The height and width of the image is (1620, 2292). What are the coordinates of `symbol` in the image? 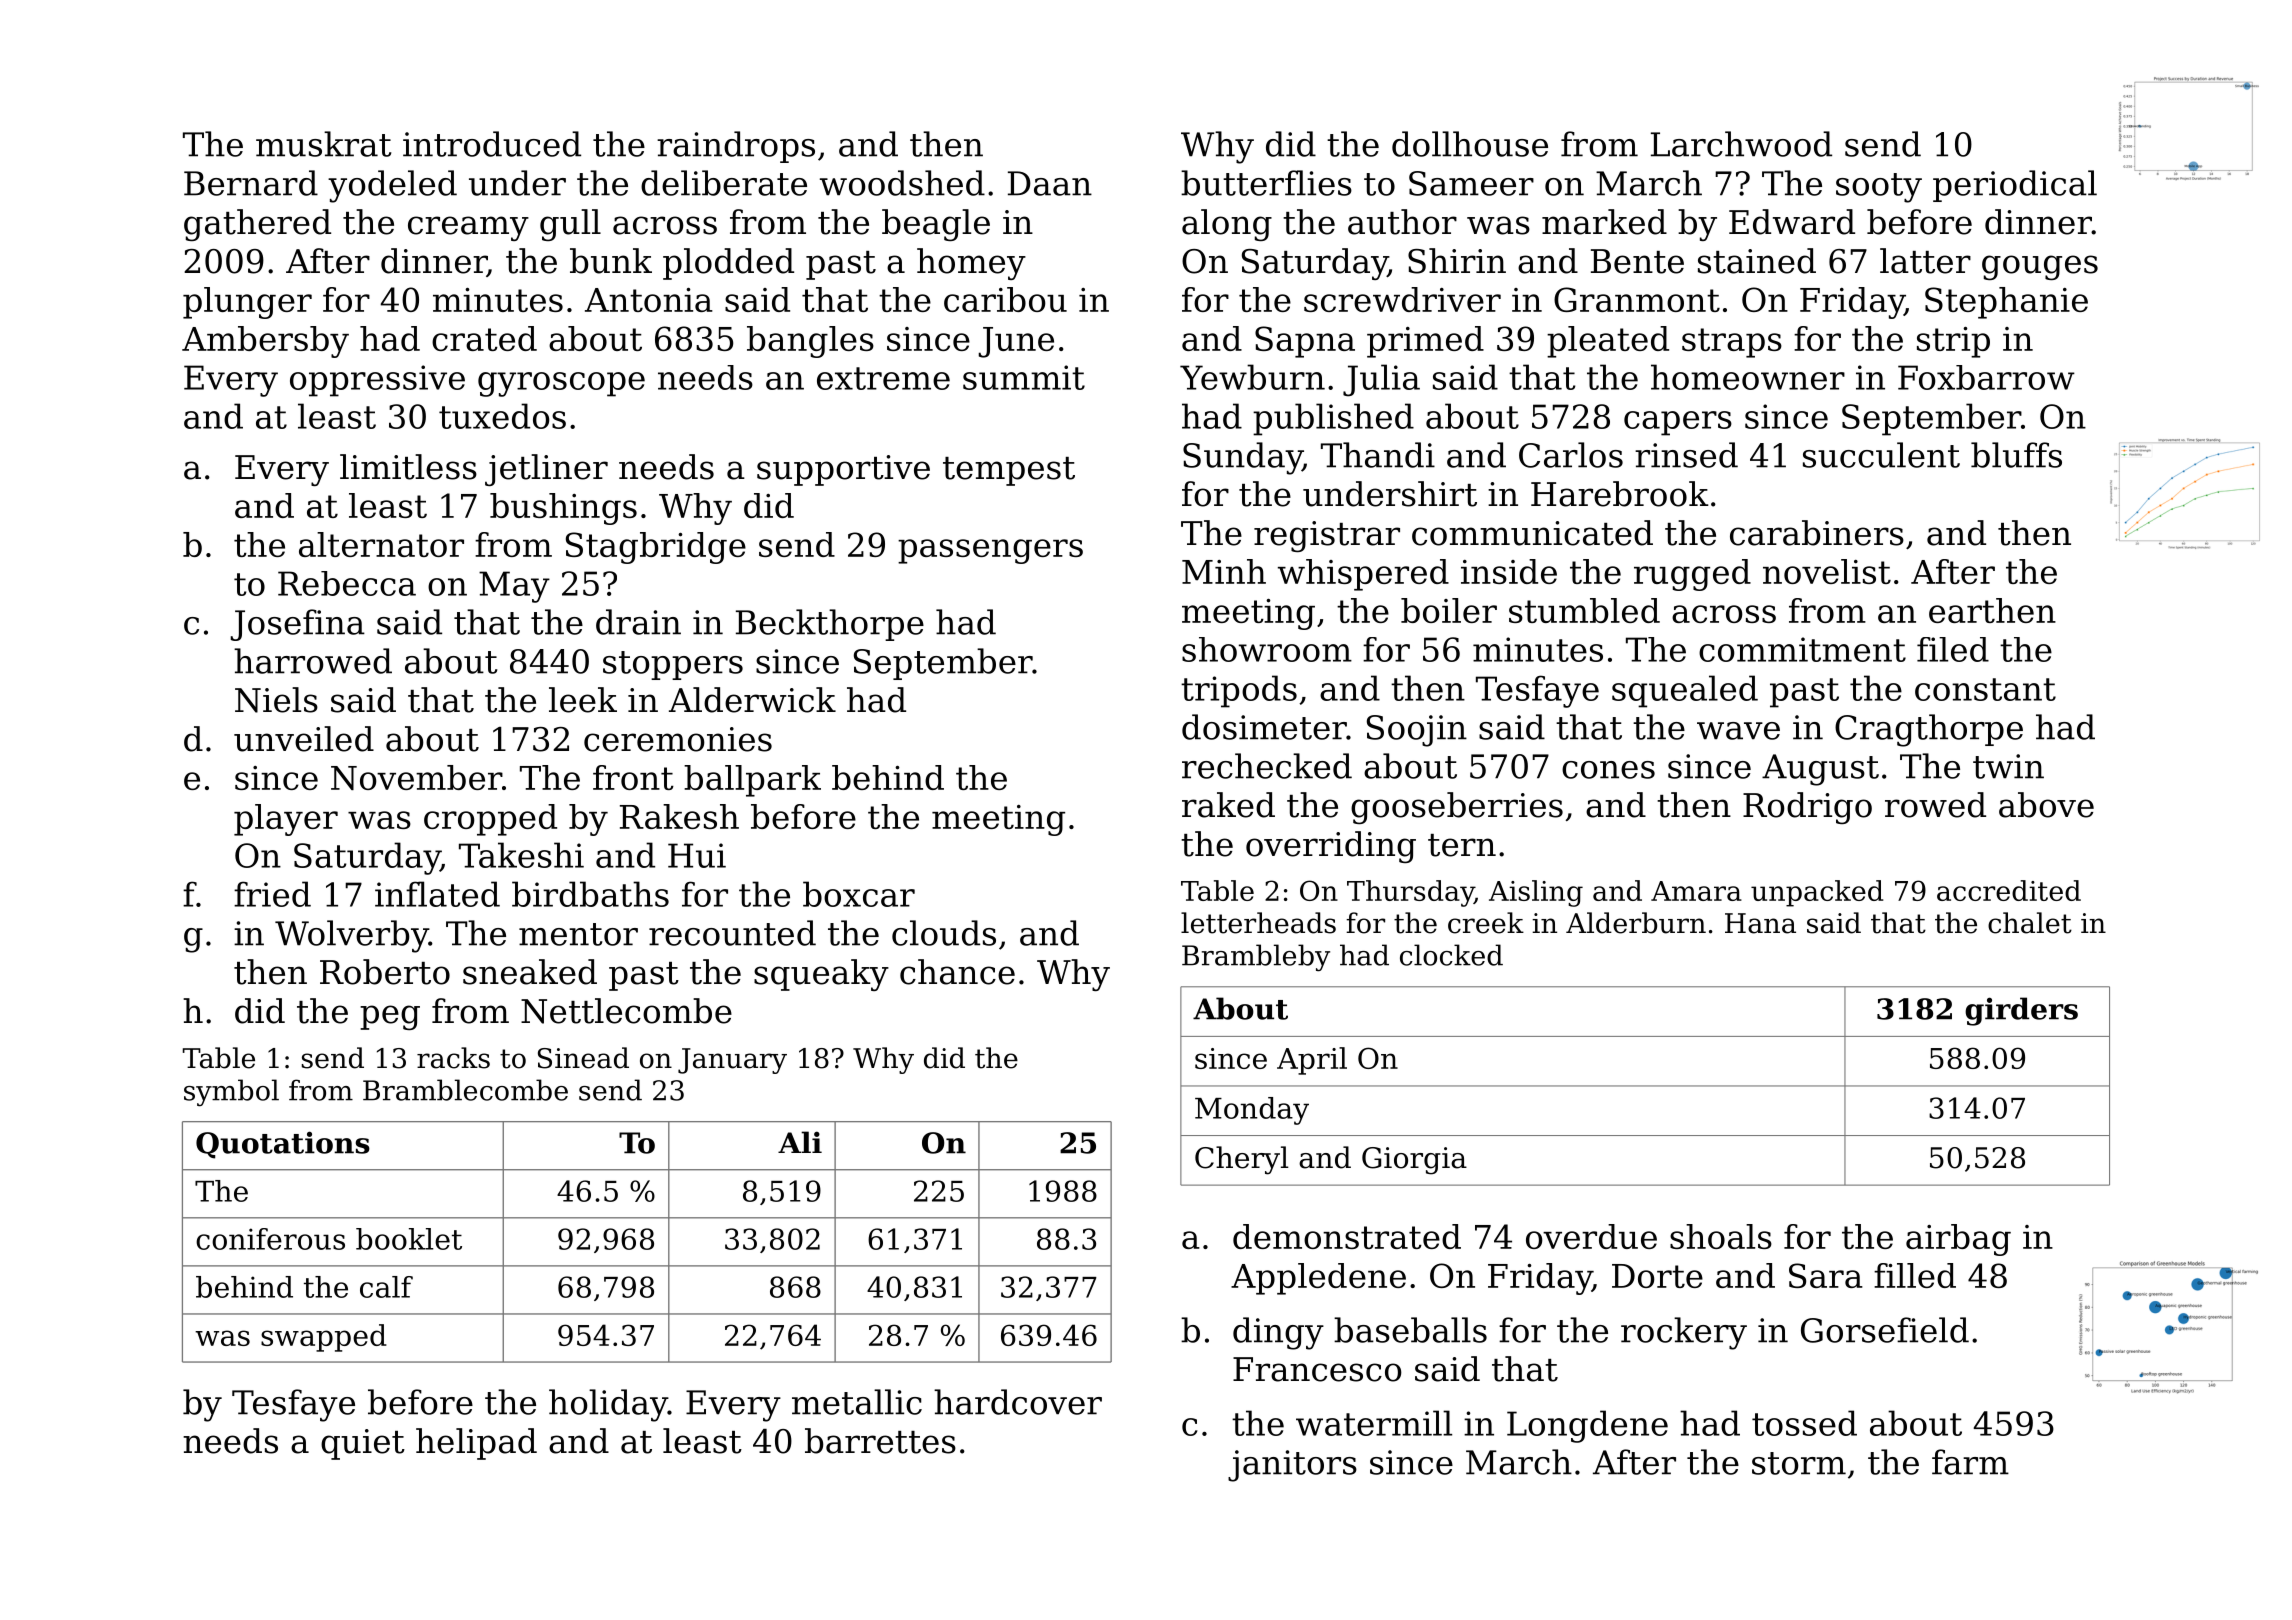 It's located at (231, 1092).
